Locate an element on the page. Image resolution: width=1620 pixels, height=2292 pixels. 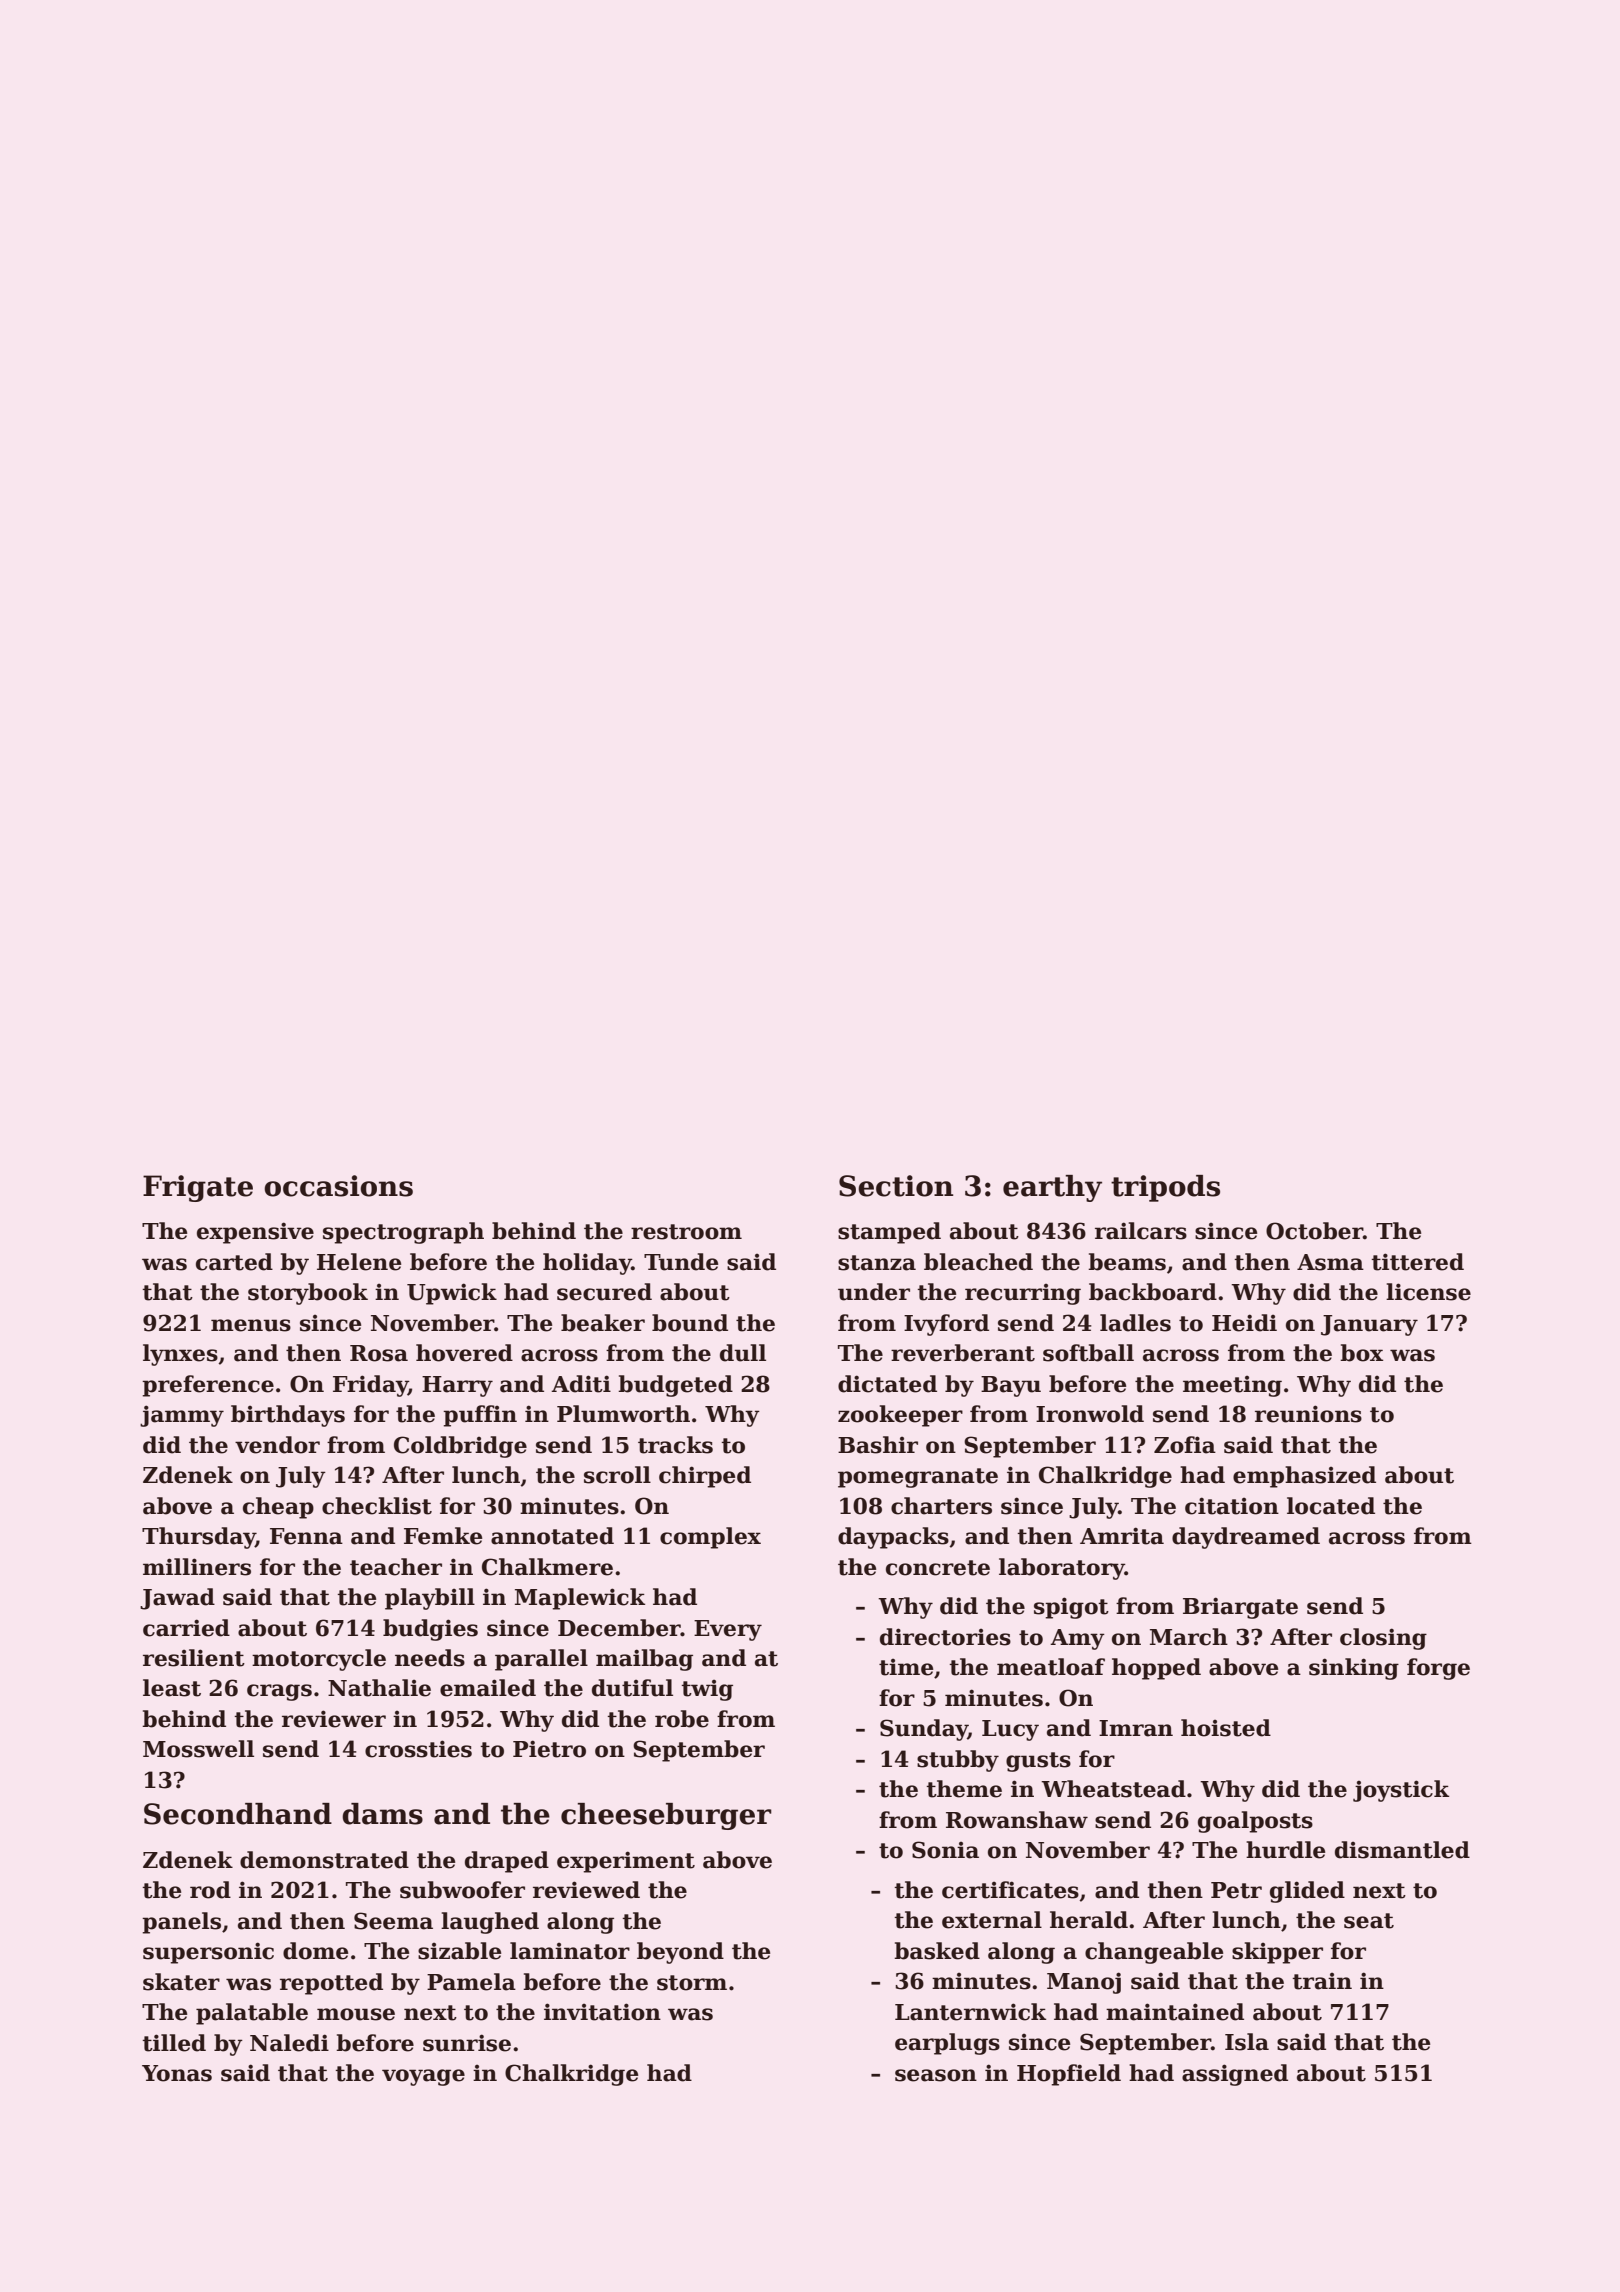
birthdays is located at coordinates (288, 1416).
